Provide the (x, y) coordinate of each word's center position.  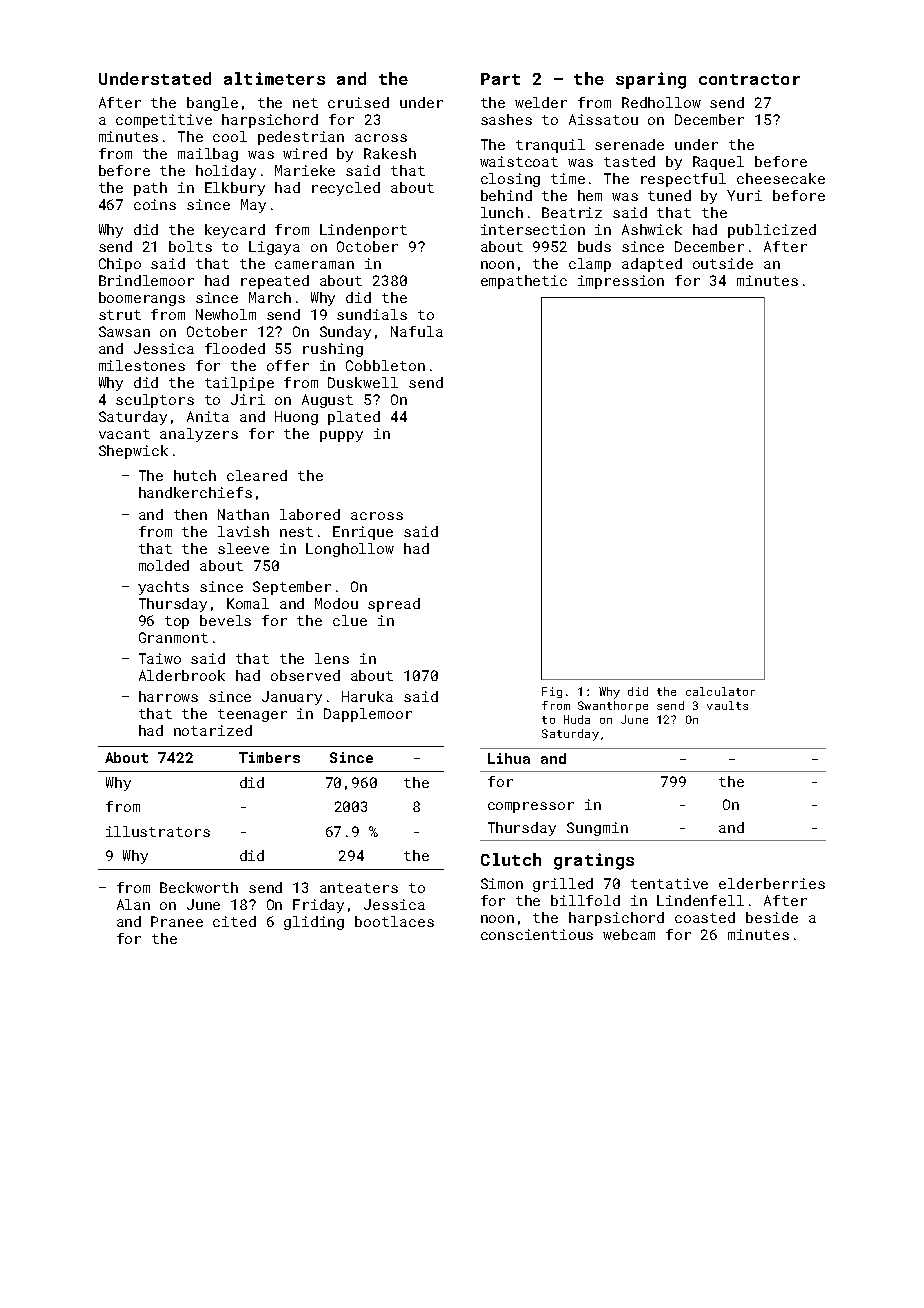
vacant (124, 434)
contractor (749, 79)
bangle (212, 104)
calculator (720, 691)
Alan (133, 904)
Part (500, 79)
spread (394, 605)
